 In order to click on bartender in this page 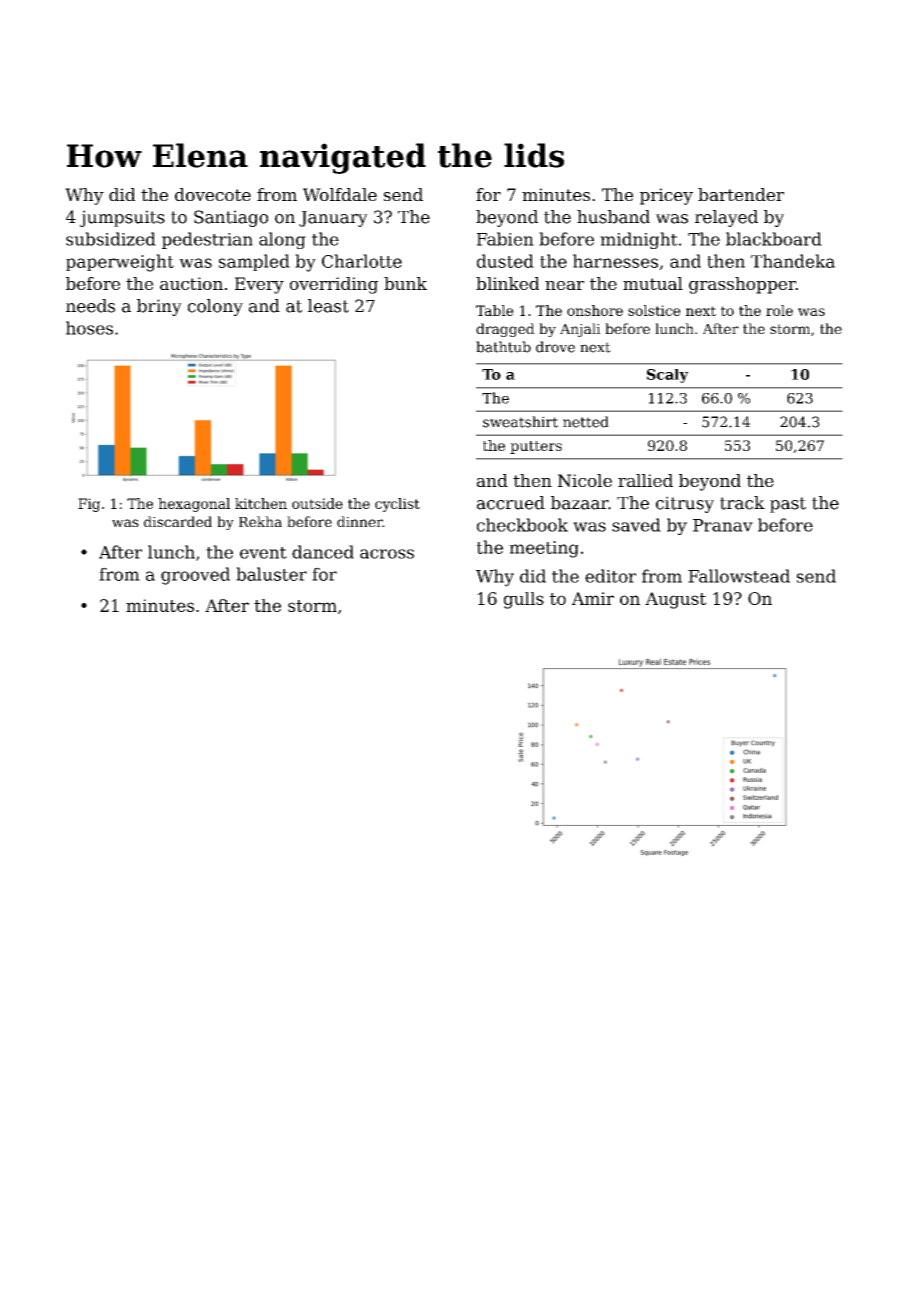, I will do `click(741, 194)`.
